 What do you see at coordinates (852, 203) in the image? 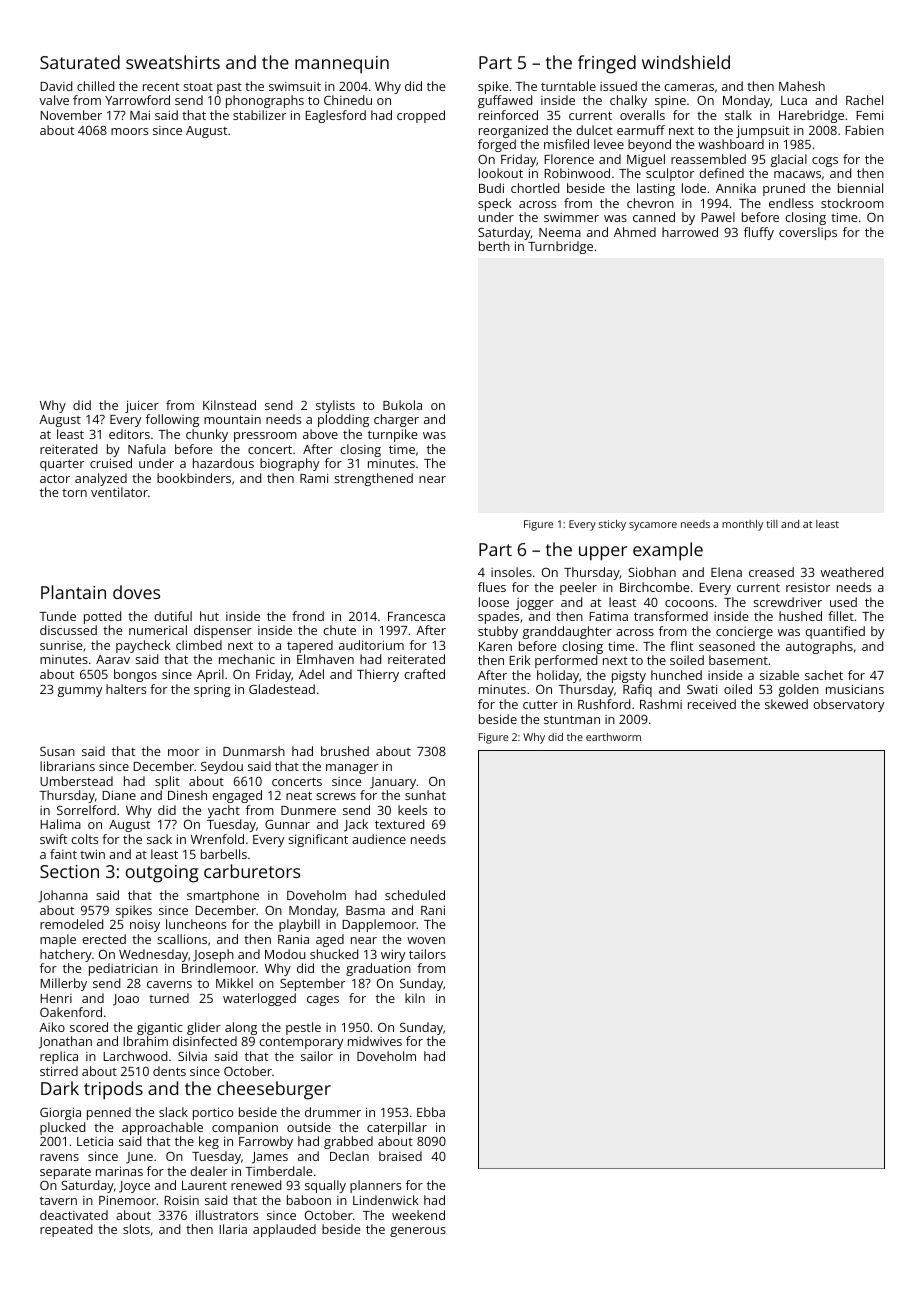
I see `stockroom` at bounding box center [852, 203].
